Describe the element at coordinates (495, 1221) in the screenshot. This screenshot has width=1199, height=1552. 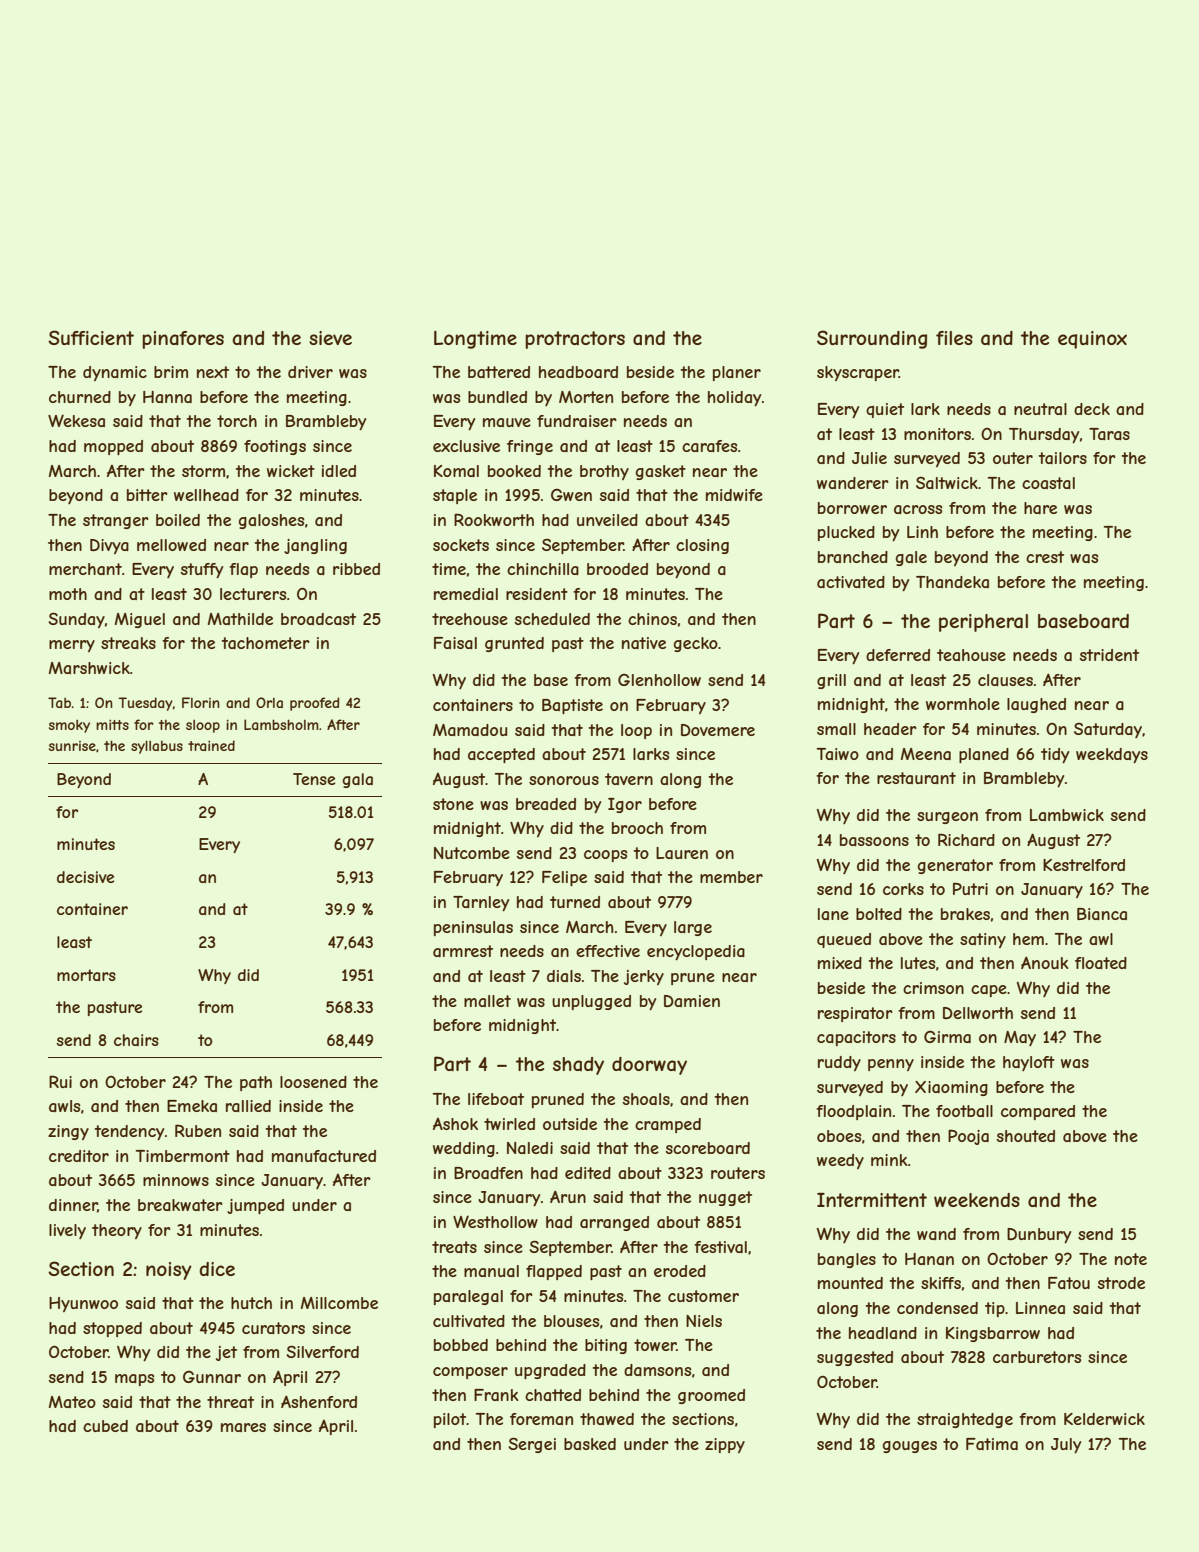
I see `Westhollow` at that location.
